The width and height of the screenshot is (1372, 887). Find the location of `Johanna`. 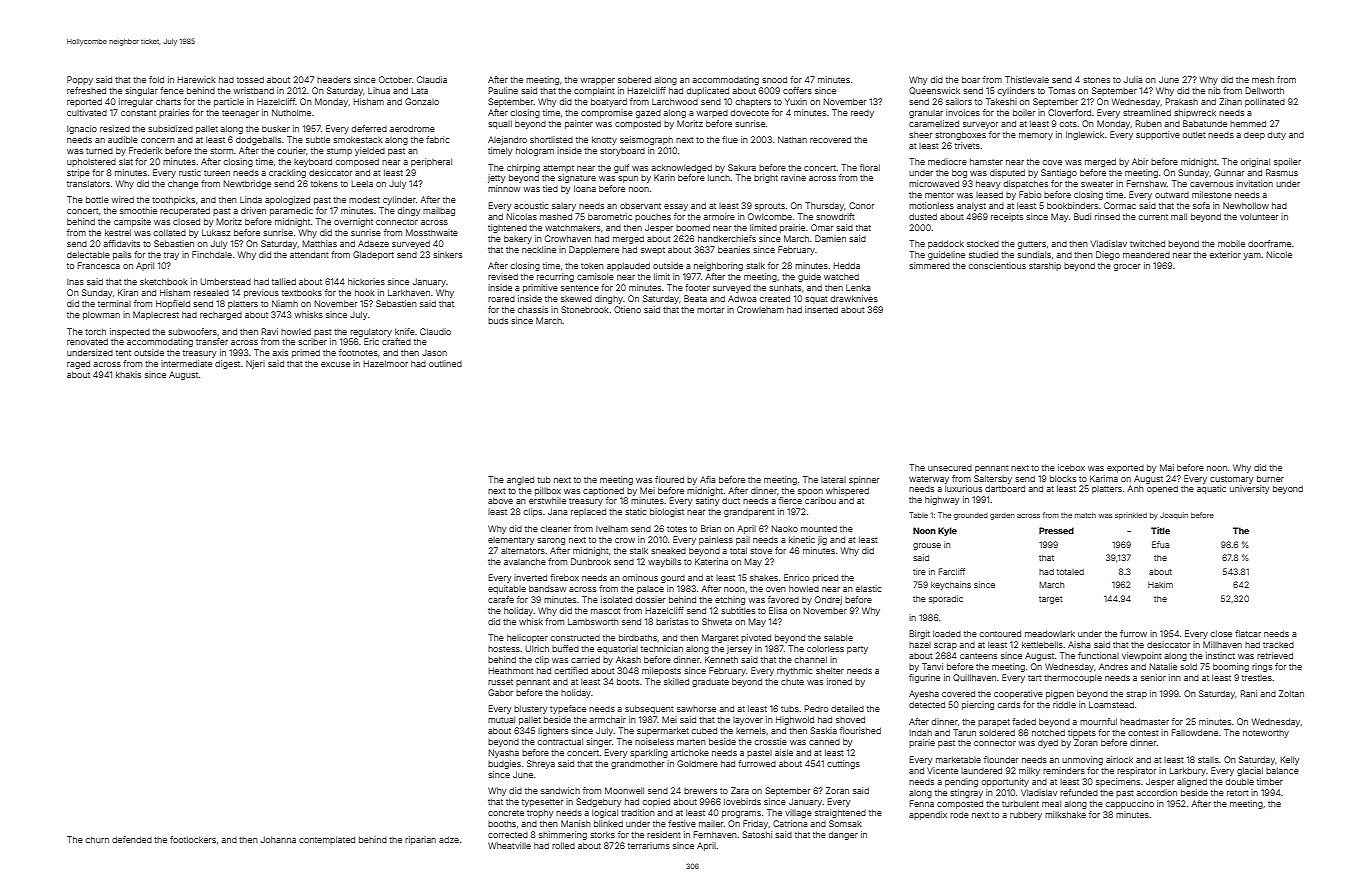

Johanna is located at coordinates (278, 839).
